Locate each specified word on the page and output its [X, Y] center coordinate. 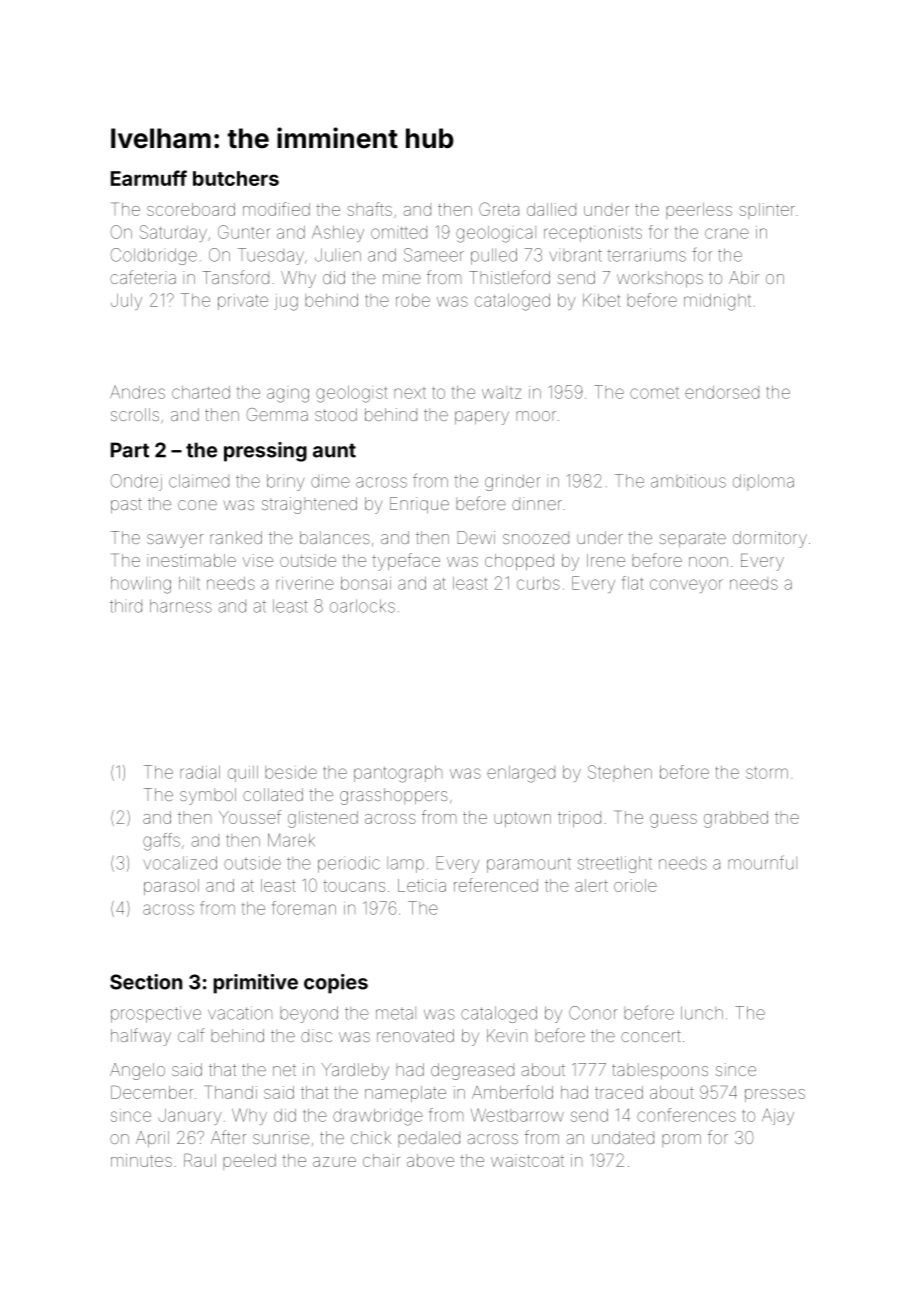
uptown [522, 819]
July [126, 302]
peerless [699, 211]
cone [197, 505]
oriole [635, 885]
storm [767, 773]
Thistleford [509, 277]
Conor [593, 1013]
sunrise [281, 1137]
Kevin [507, 1035]
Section [146, 982]
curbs [538, 583]
